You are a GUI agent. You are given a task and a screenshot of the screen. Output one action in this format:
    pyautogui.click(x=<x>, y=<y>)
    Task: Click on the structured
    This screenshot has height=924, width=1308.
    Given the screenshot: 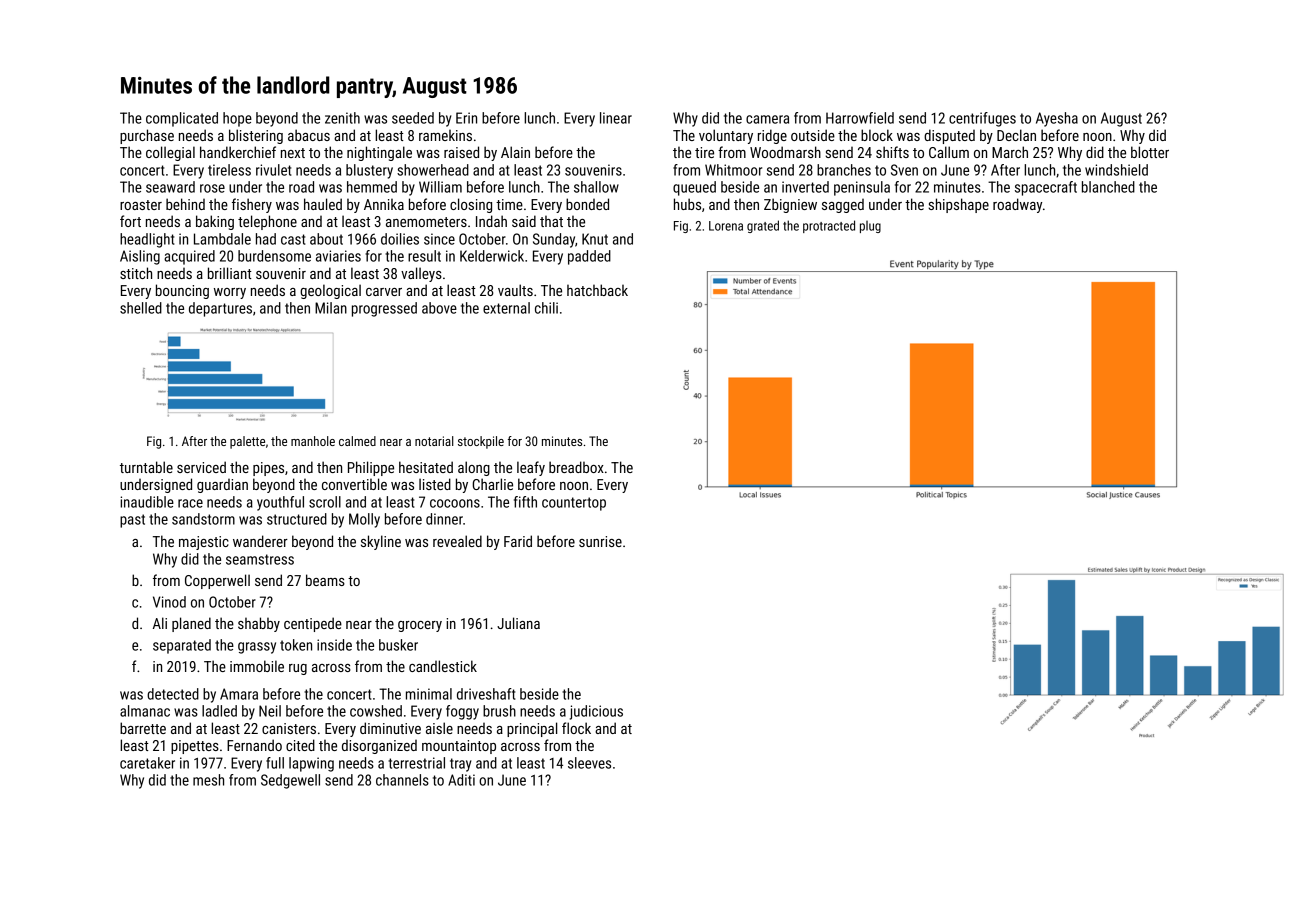 What is the action you would take?
    pyautogui.click(x=297, y=519)
